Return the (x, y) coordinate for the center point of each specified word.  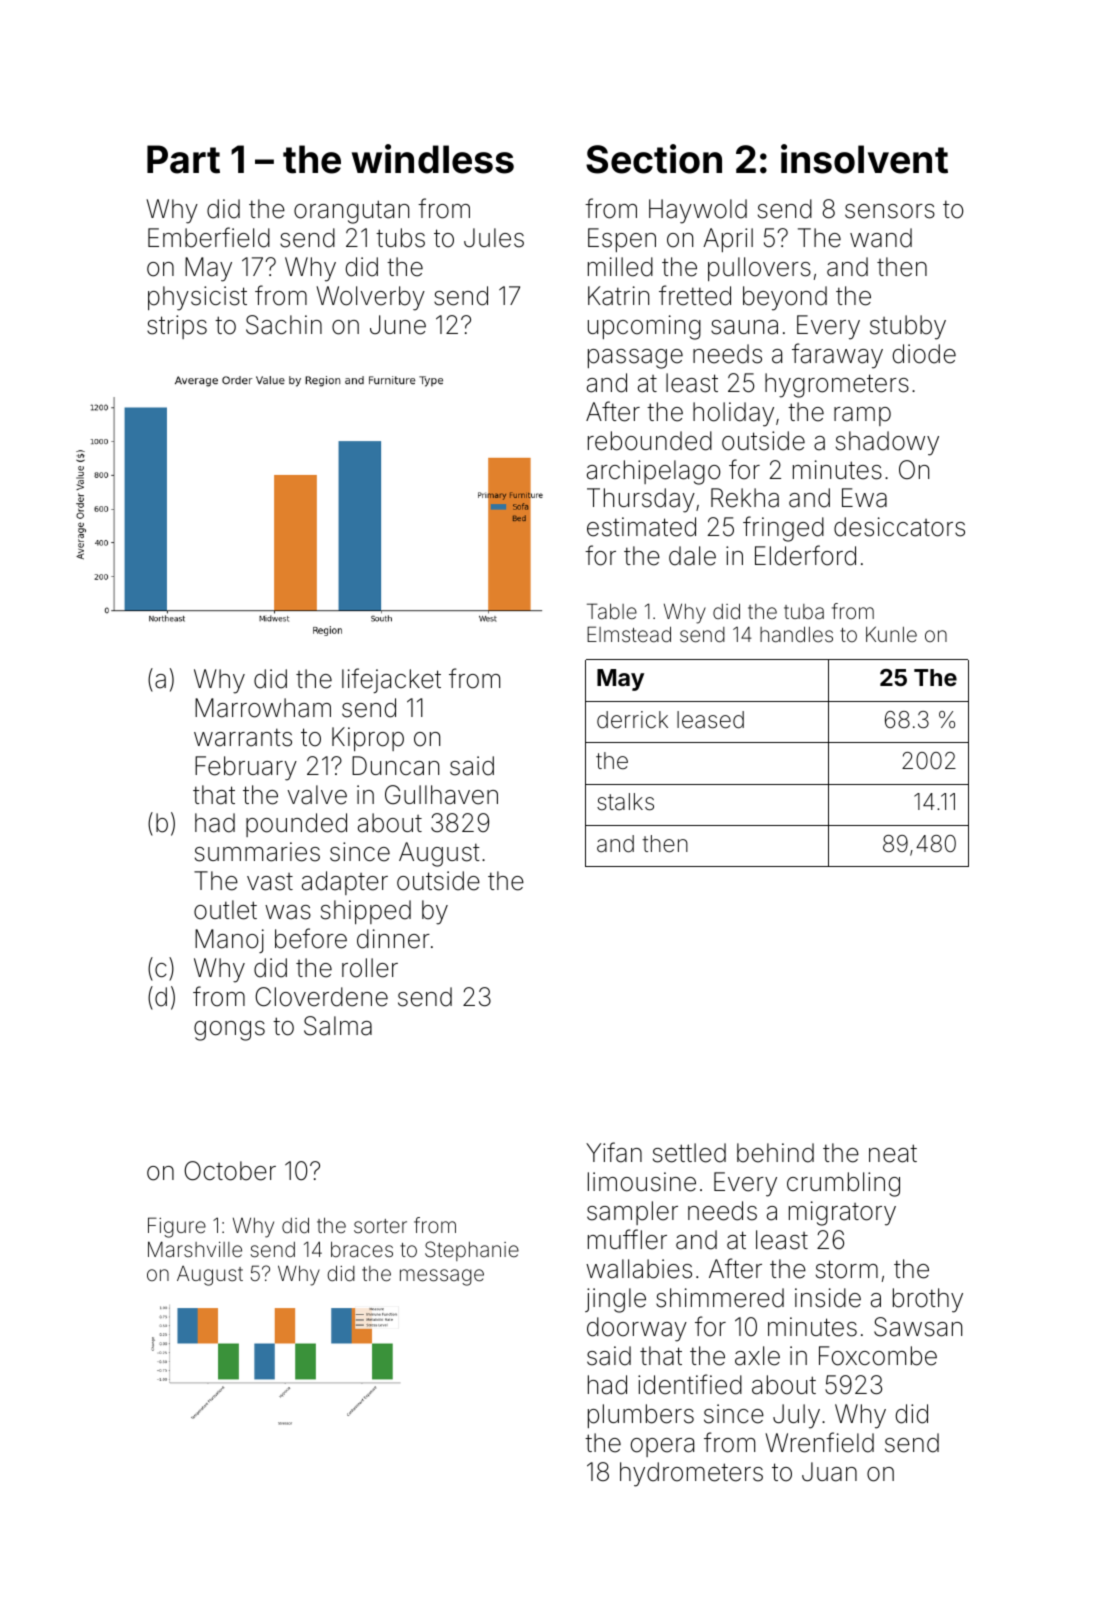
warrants (243, 737)
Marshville (195, 1249)
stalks (625, 802)
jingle (615, 1300)
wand (881, 238)
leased (710, 720)
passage (635, 359)
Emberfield (209, 237)
